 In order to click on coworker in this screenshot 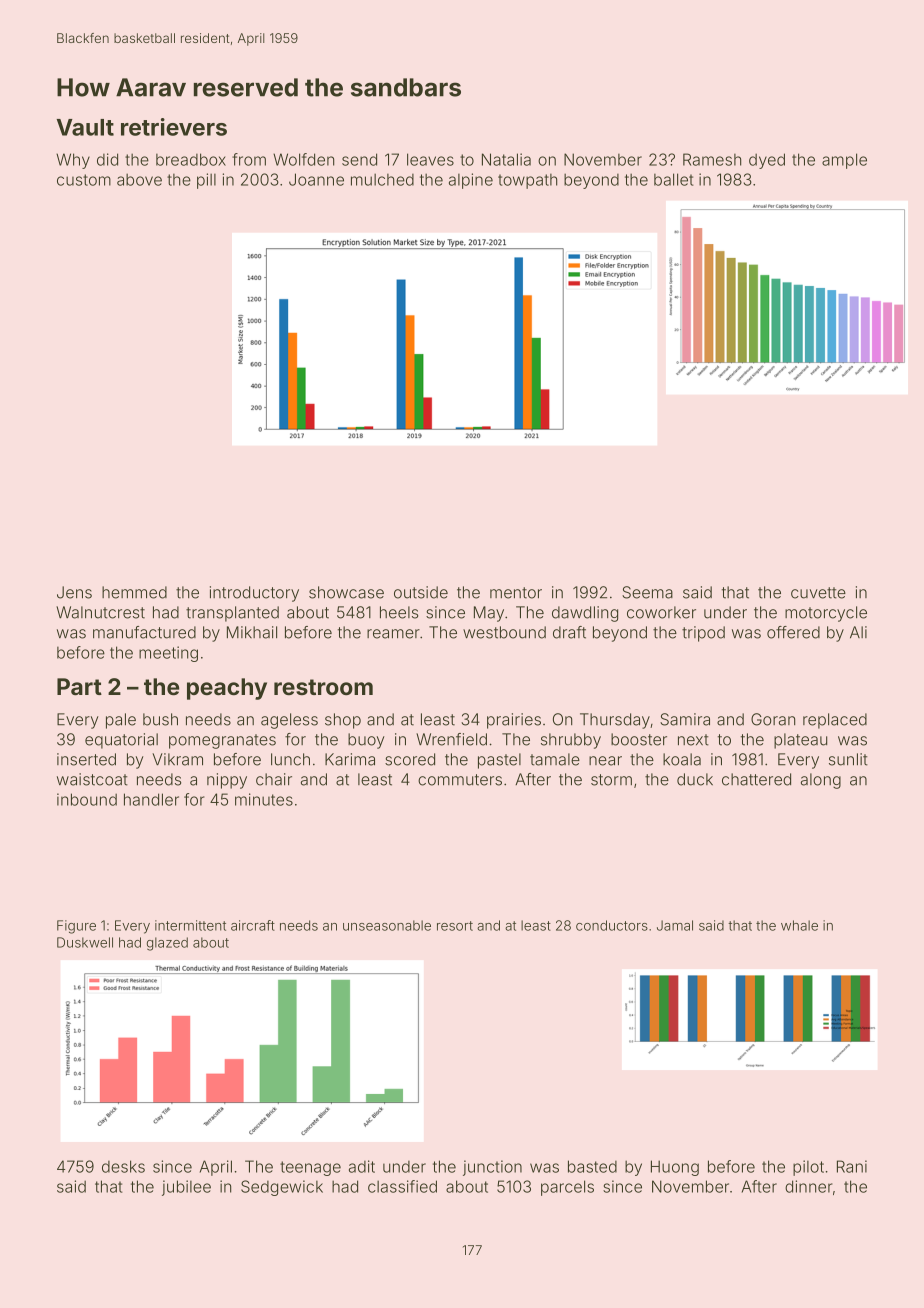, I will do `click(661, 612)`.
